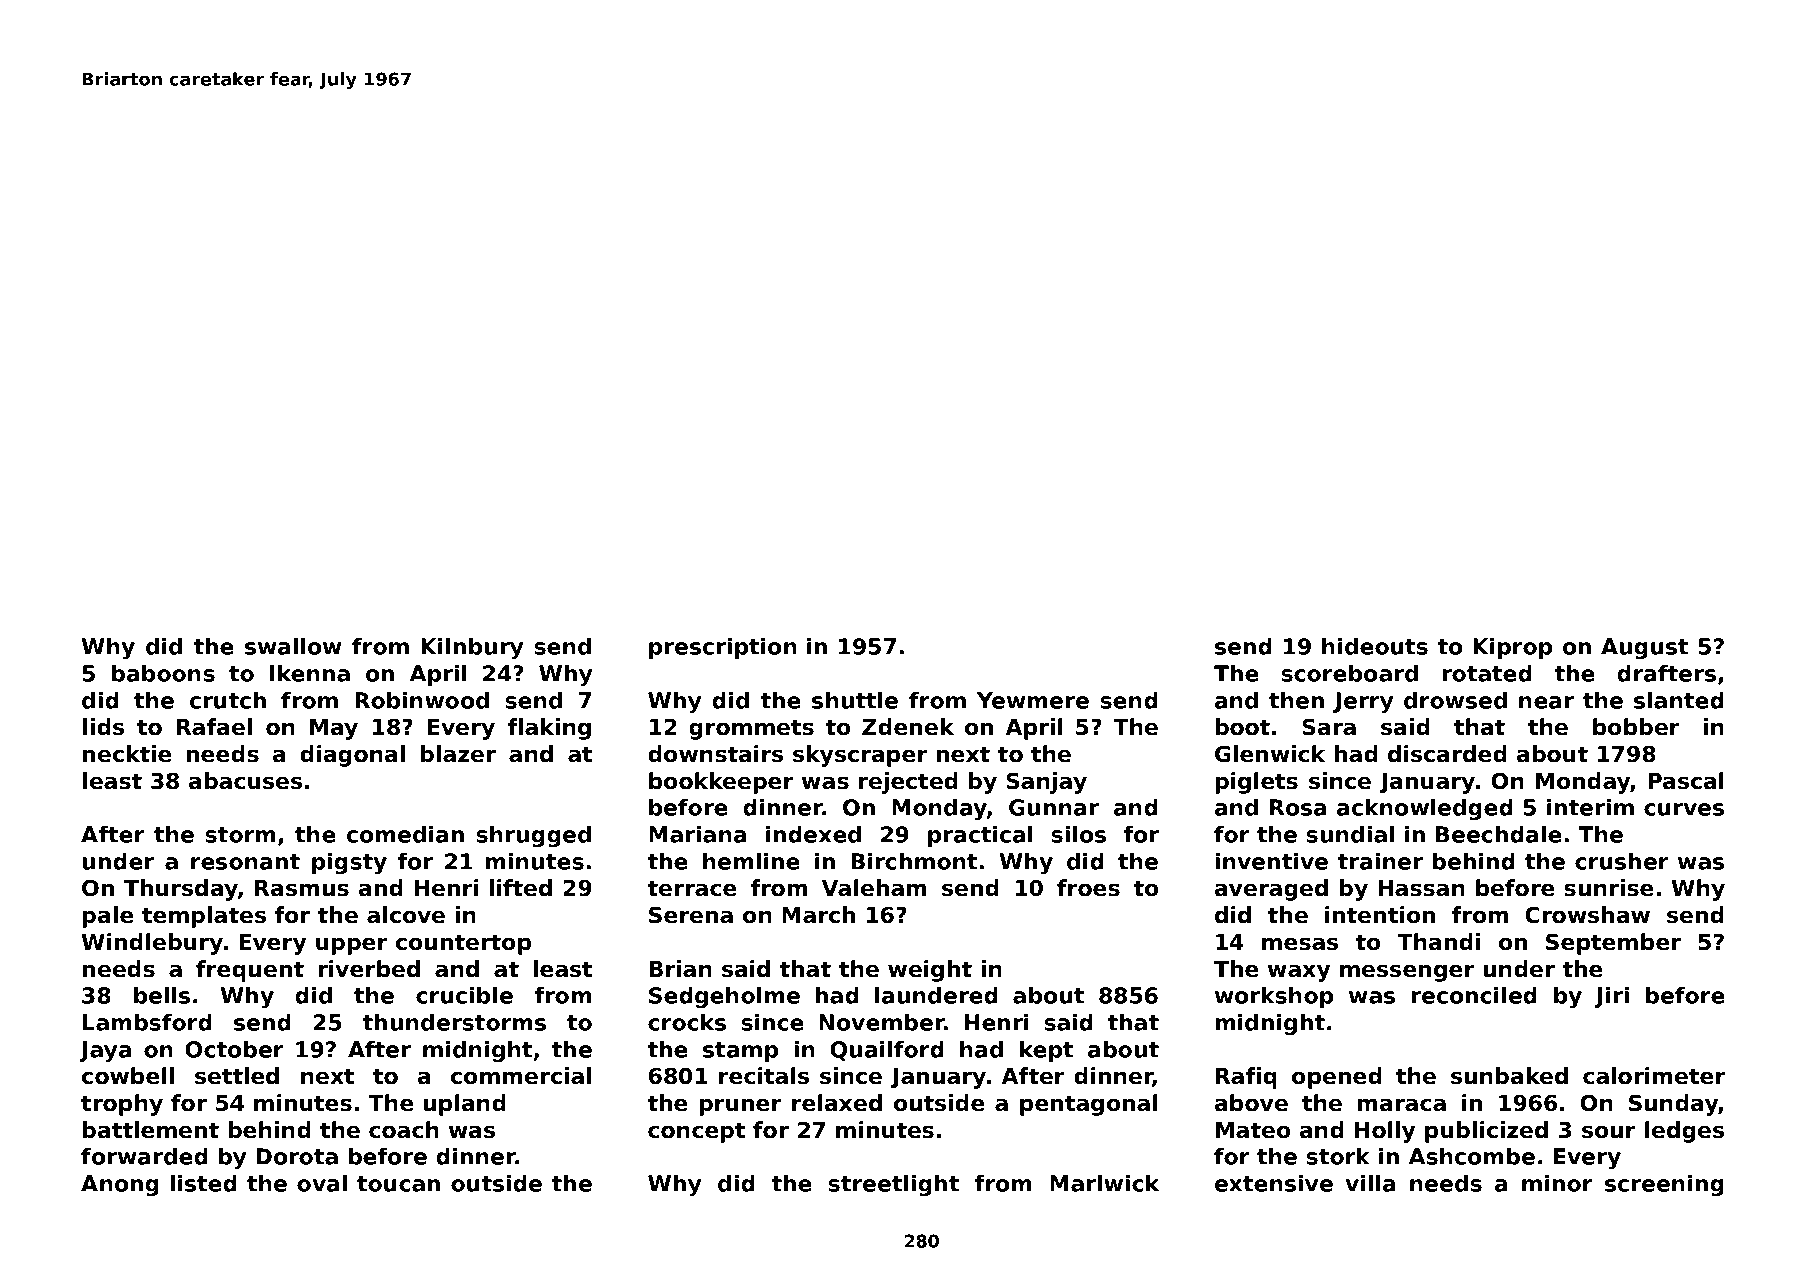  I want to click on terrace, so click(692, 888).
